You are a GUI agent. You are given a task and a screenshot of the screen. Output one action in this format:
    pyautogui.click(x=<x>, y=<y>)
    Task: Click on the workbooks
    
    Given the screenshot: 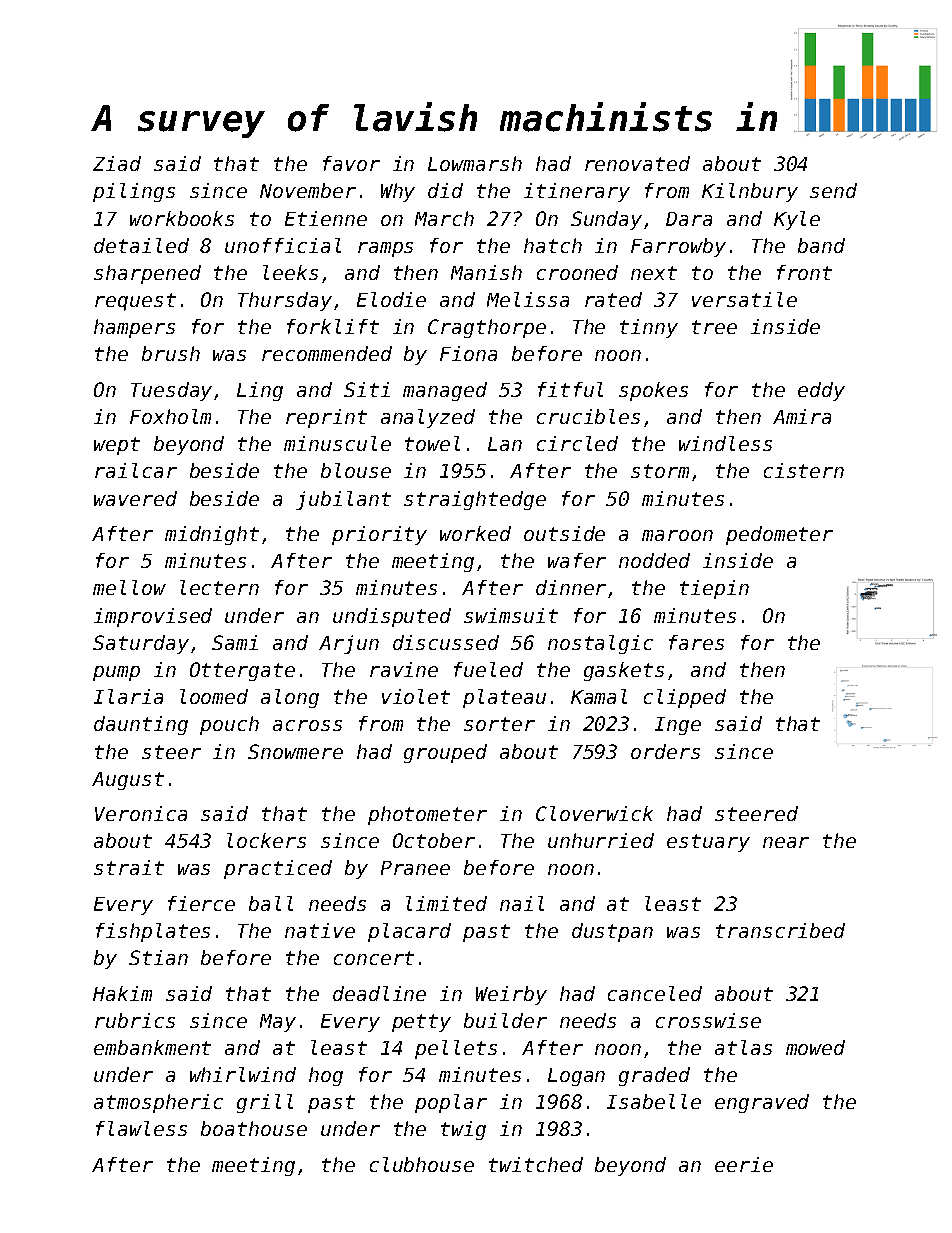 What is the action you would take?
    pyautogui.click(x=182, y=218)
